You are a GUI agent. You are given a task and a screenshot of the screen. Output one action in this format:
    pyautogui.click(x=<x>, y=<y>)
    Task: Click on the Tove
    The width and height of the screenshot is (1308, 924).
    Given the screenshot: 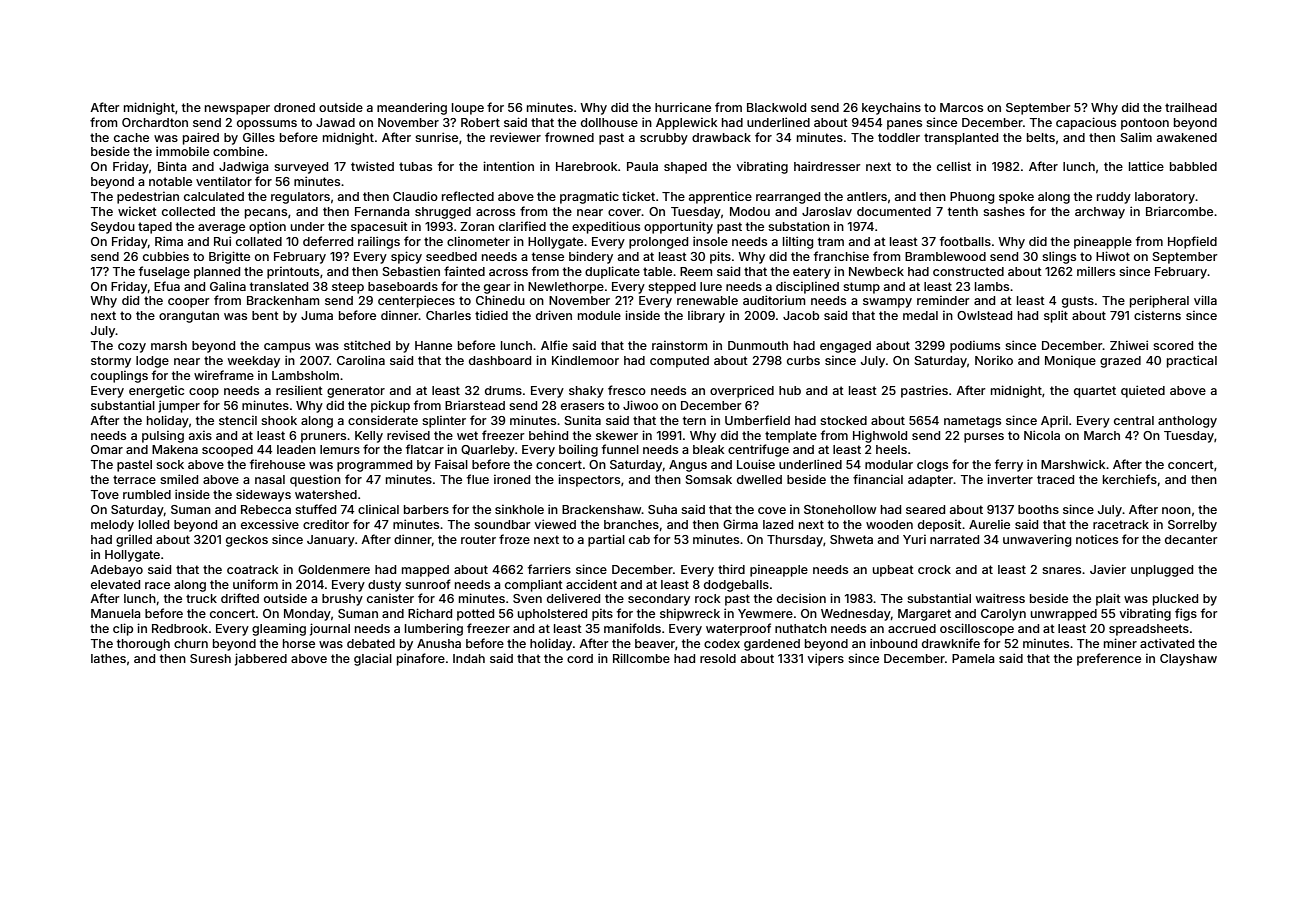 What is the action you would take?
    pyautogui.click(x=105, y=494)
